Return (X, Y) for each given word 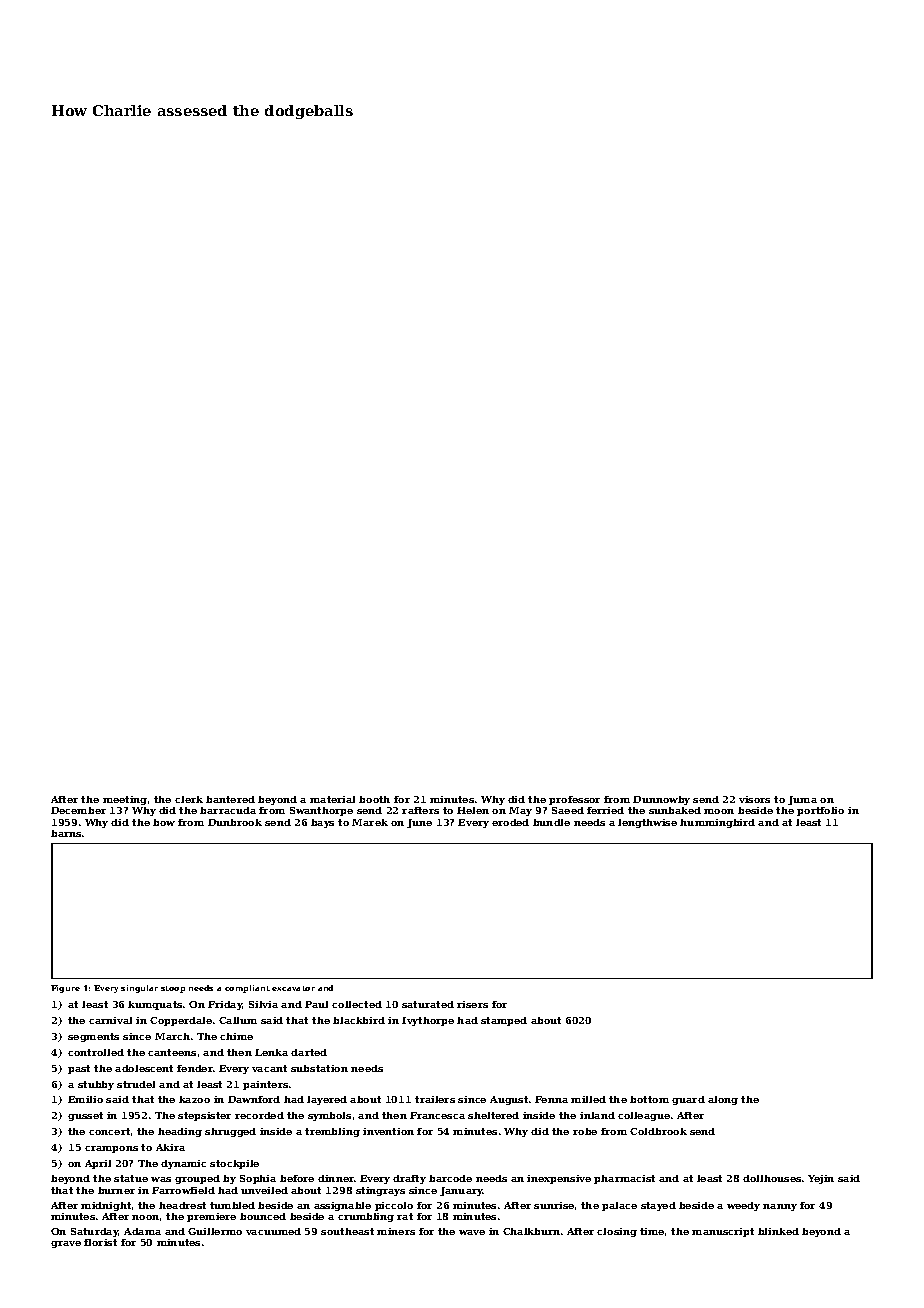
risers (472, 1004)
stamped (504, 1021)
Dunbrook (235, 822)
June (419, 823)
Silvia (263, 1004)
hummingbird (717, 823)
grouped (197, 1179)
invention (388, 1131)
